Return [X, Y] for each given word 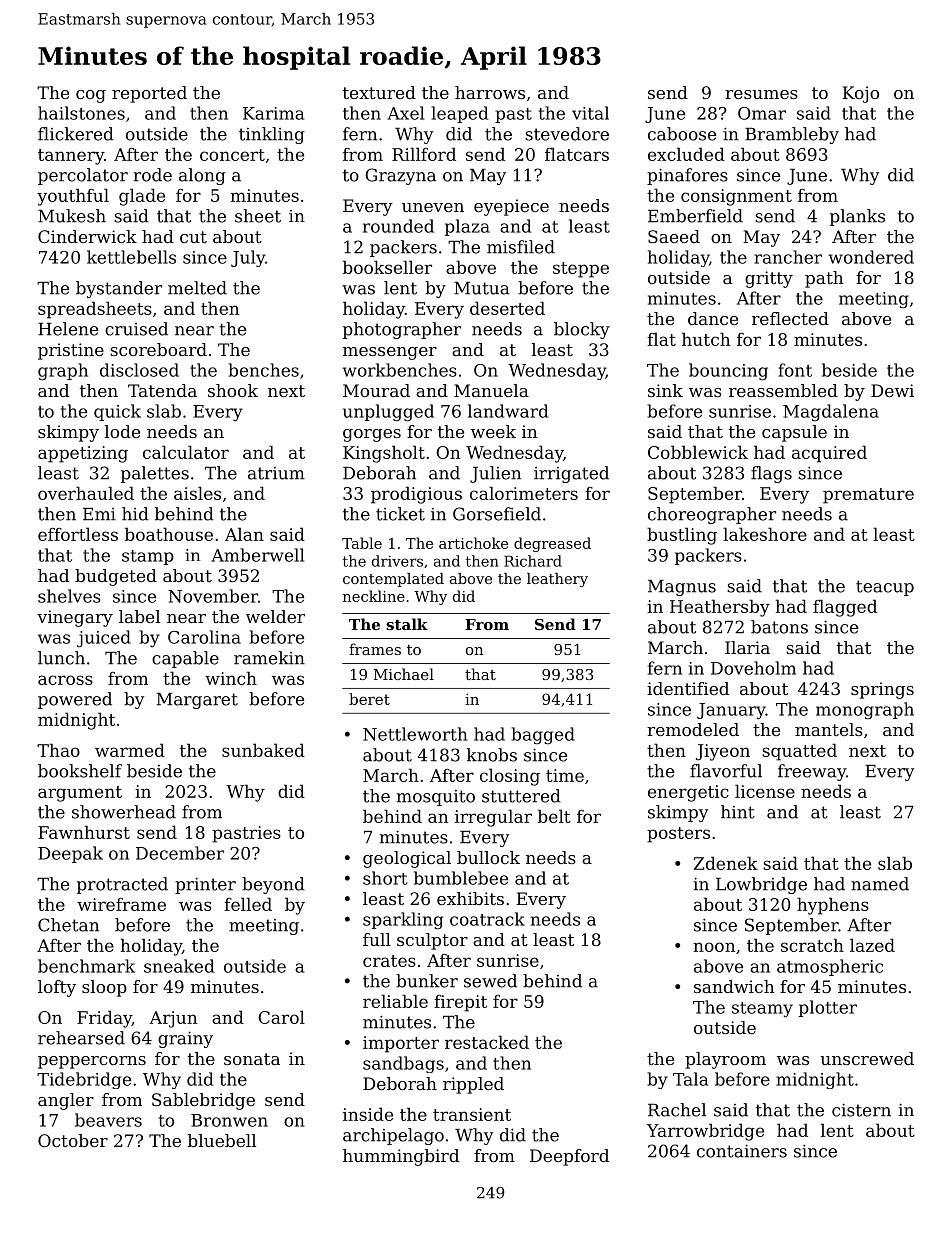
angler [66, 1101]
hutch [706, 339]
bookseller [387, 267]
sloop [104, 988]
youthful [73, 197]
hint [738, 812]
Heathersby [720, 608]
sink [665, 390]
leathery [557, 580]
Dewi [892, 390]
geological [407, 859]
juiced [104, 639]
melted [197, 288]
